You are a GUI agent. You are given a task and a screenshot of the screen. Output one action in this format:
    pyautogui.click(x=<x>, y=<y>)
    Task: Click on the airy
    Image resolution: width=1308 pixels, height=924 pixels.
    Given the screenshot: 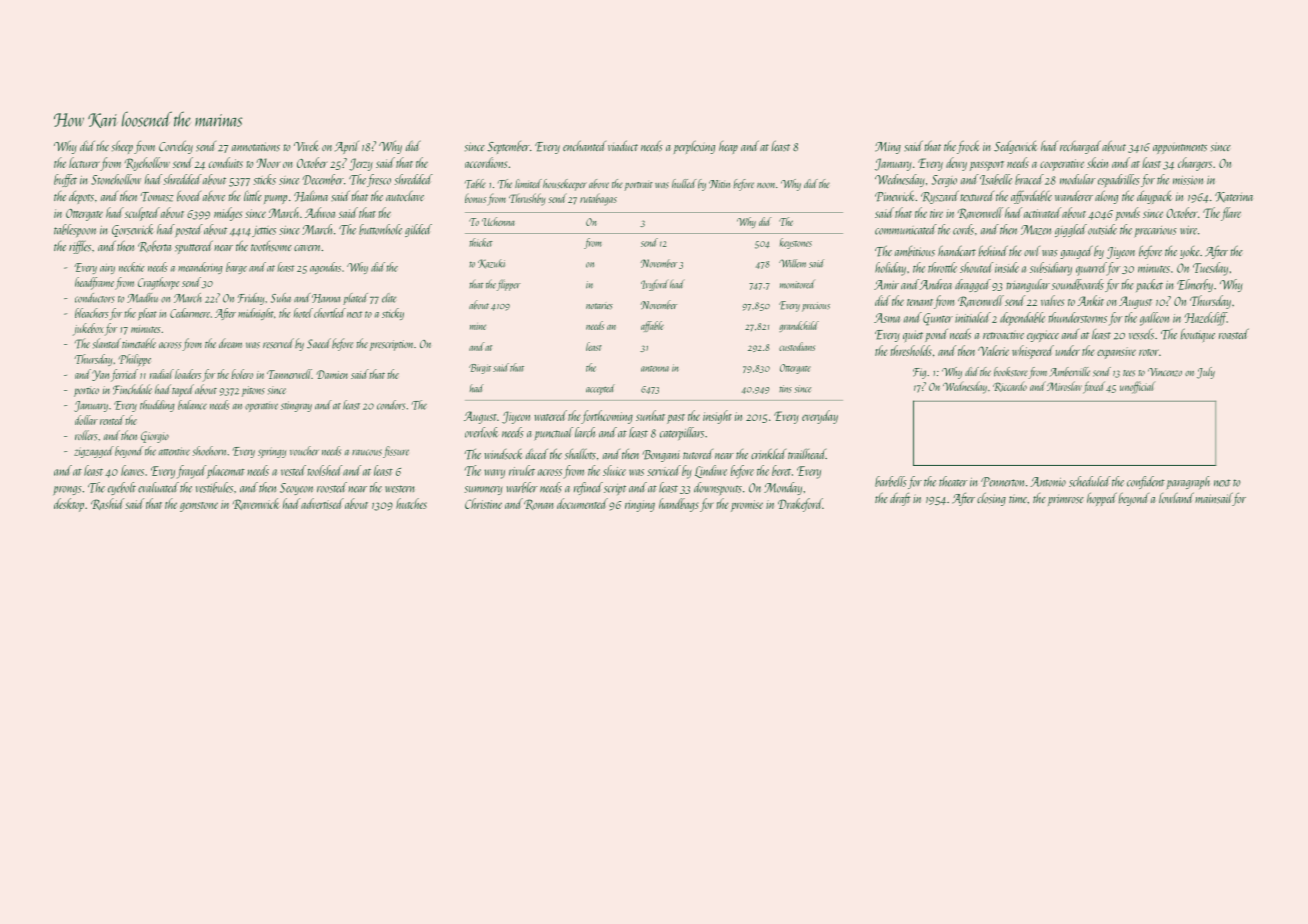 What is the action you would take?
    pyautogui.click(x=107, y=269)
